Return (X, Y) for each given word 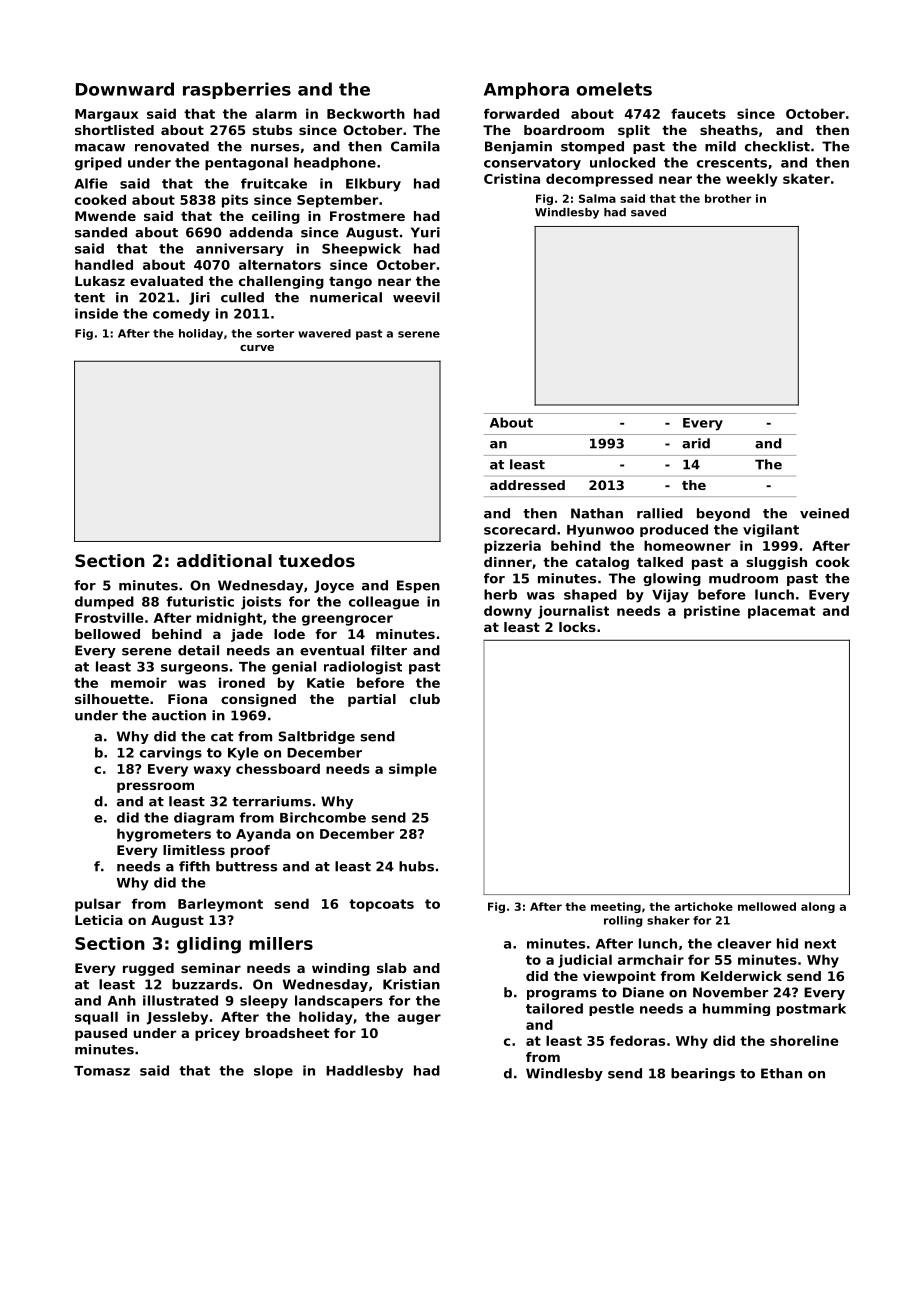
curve (257, 348)
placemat (782, 612)
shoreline (804, 1040)
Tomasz (102, 1071)
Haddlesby (364, 1072)
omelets (614, 89)
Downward (125, 89)
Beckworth (366, 113)
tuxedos (317, 560)
